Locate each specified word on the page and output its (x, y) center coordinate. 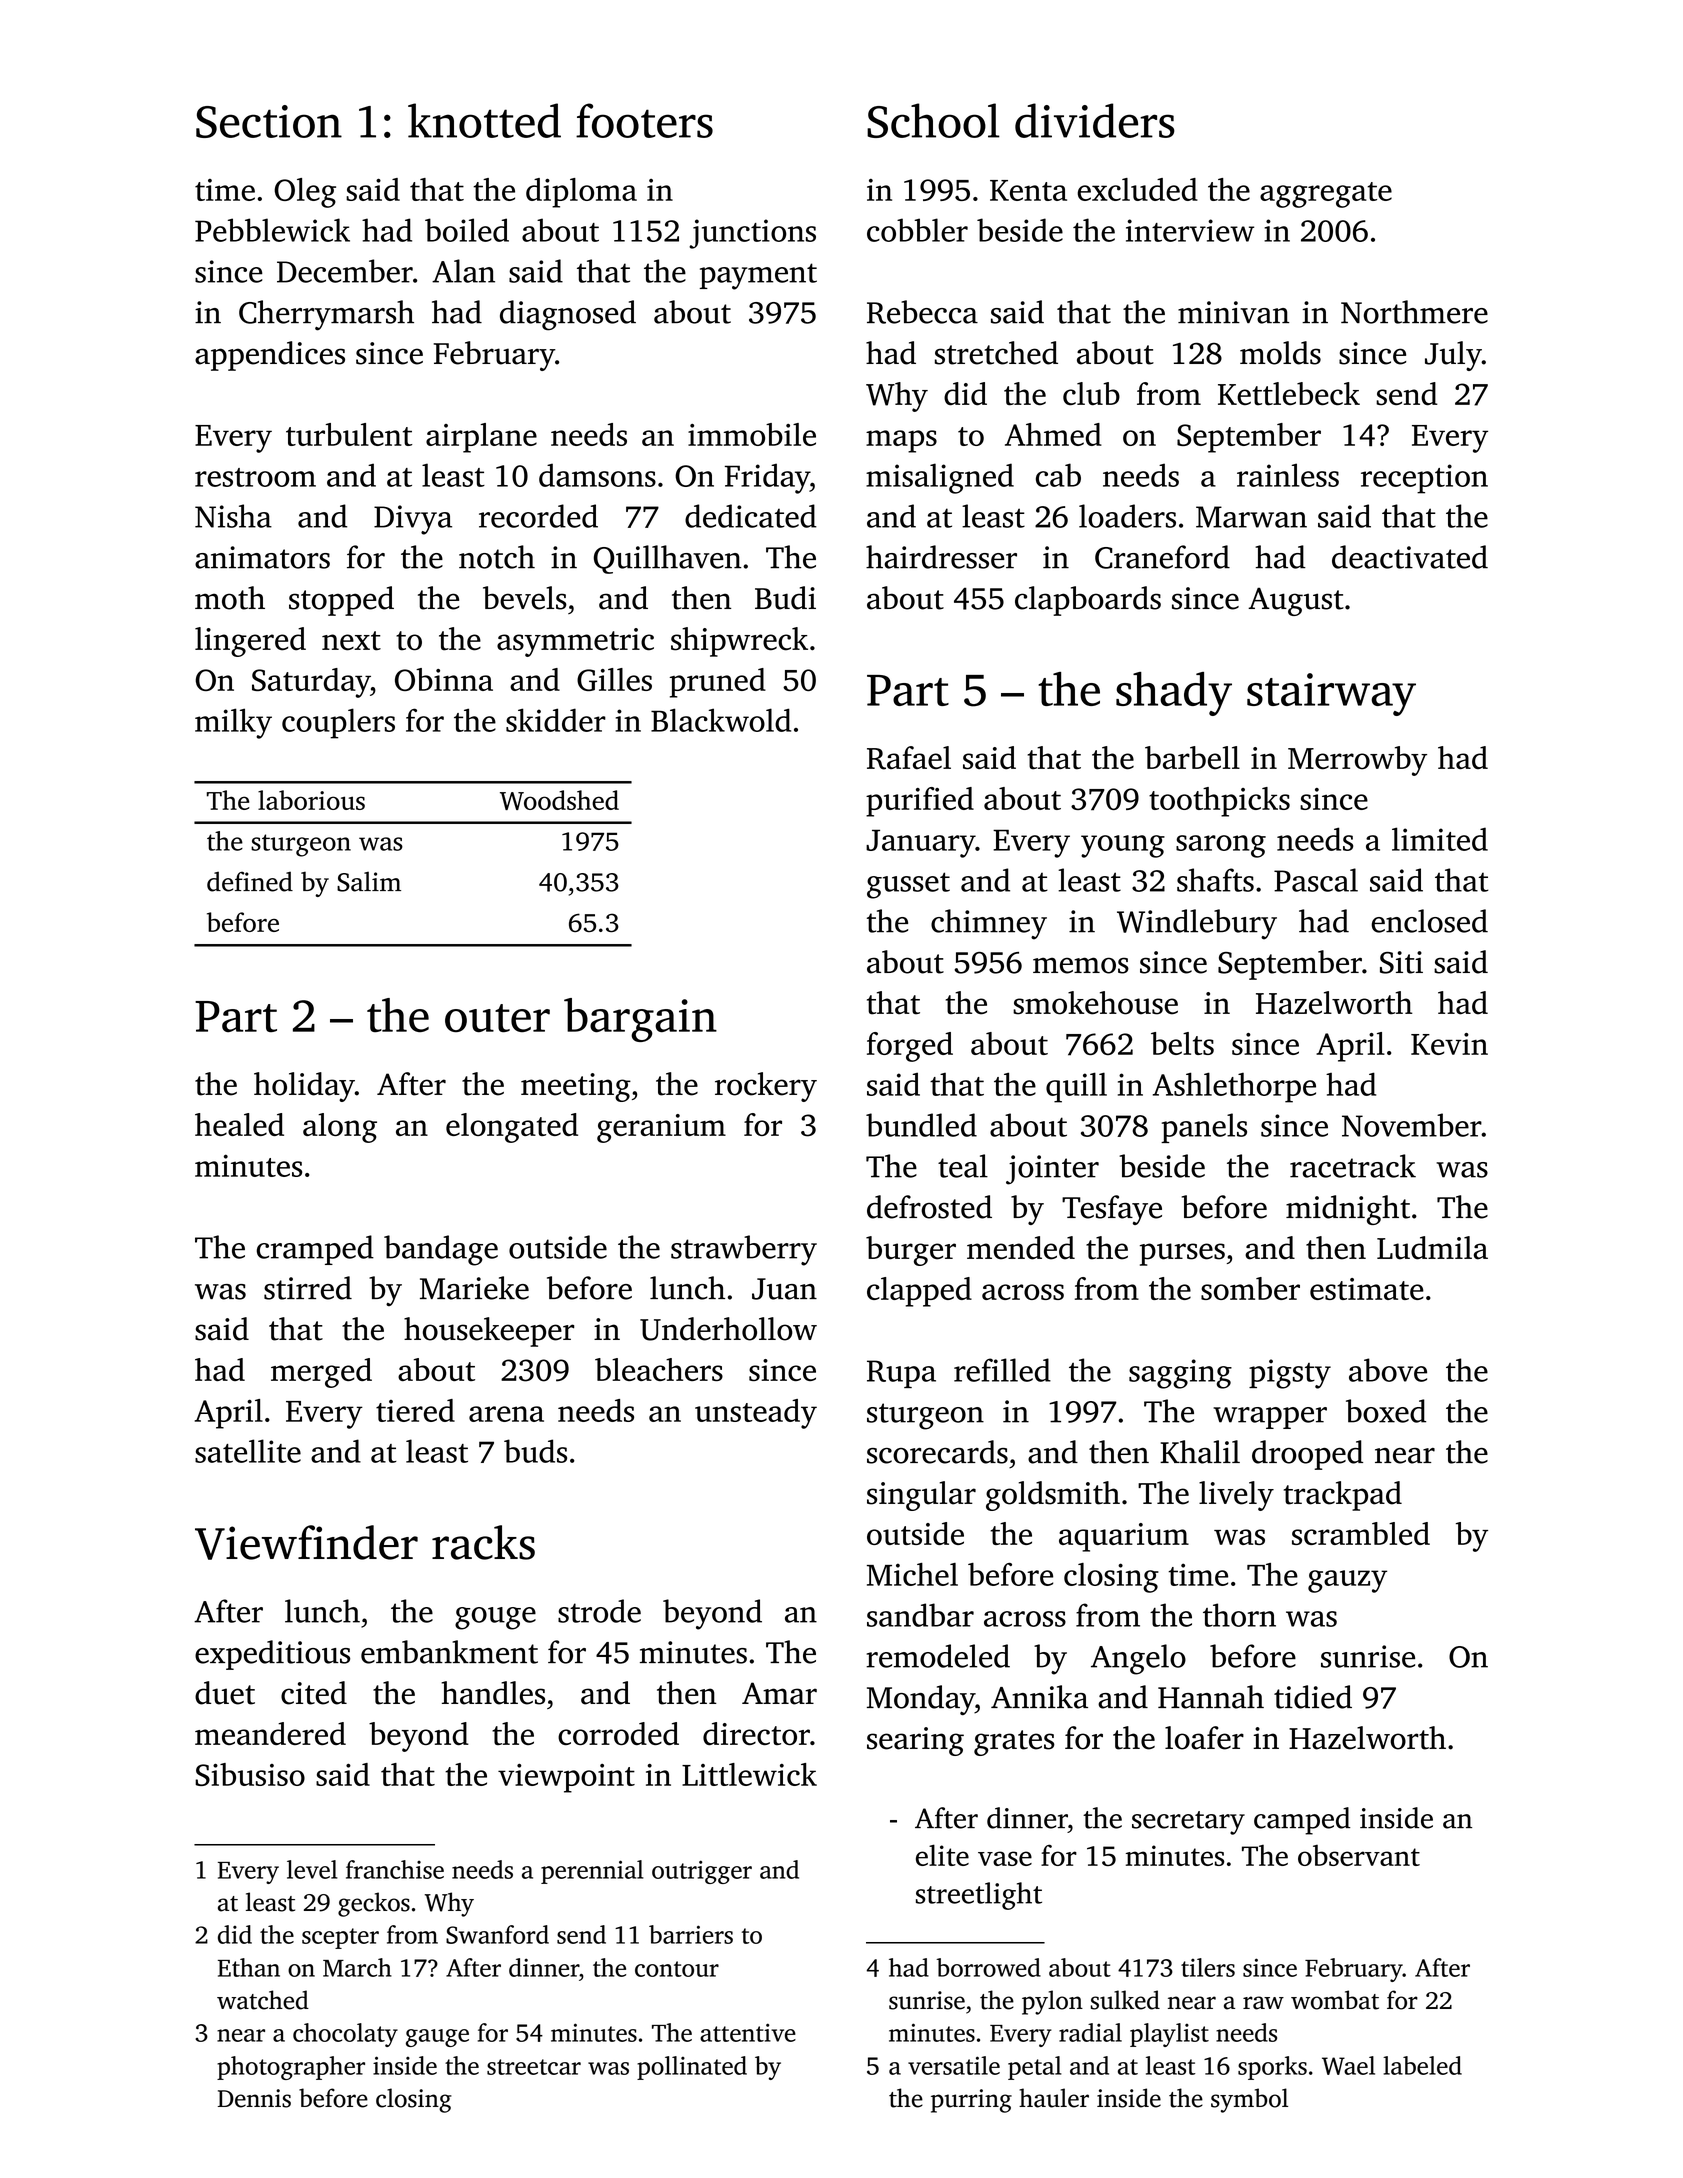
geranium (661, 1128)
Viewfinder (306, 1542)
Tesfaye (1112, 1210)
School (933, 120)
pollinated (692, 2068)
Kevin (1449, 1044)
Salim (369, 882)
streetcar (534, 2067)
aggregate (1326, 195)
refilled (1002, 1370)
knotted (484, 120)
